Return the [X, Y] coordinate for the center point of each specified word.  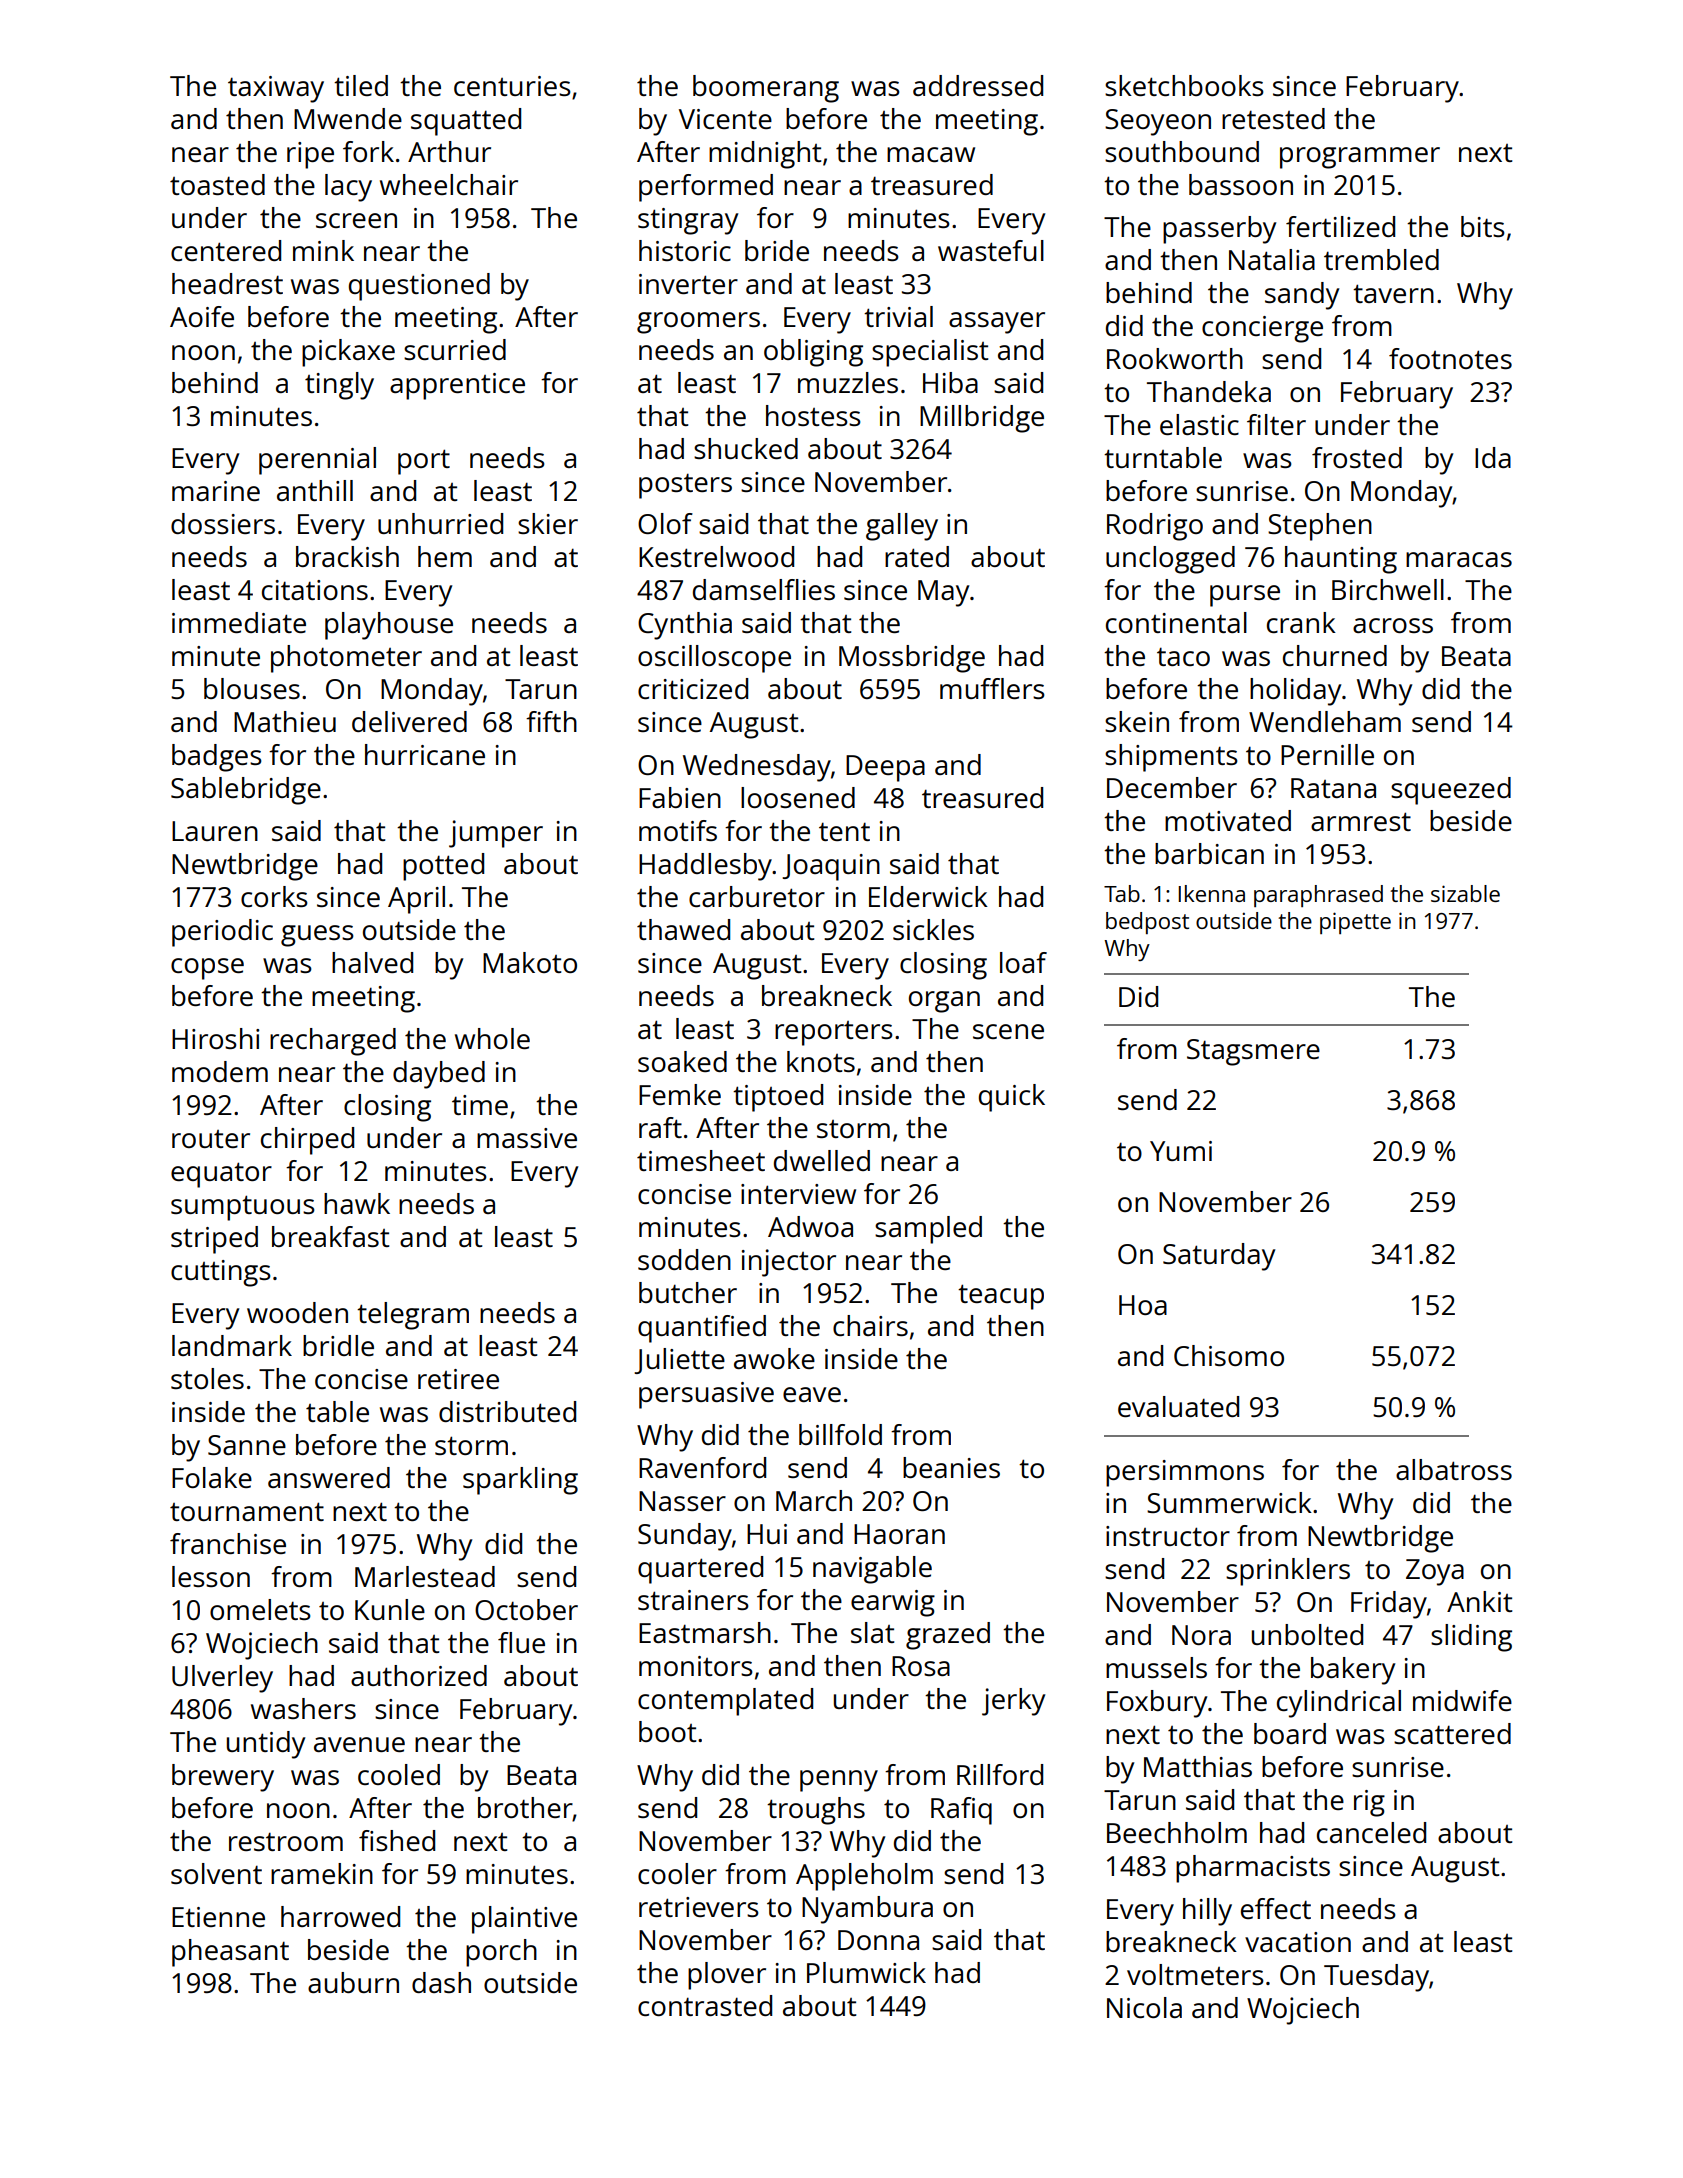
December [1172, 787]
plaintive [524, 1920]
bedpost [1147, 923]
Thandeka [1209, 391]
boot [667, 1731]
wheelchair [449, 184]
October [526, 1609]
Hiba [950, 382]
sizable [1465, 893]
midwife [1462, 1700]
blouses [252, 688]
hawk [357, 1203]
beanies [951, 1467]
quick [1012, 1098]
